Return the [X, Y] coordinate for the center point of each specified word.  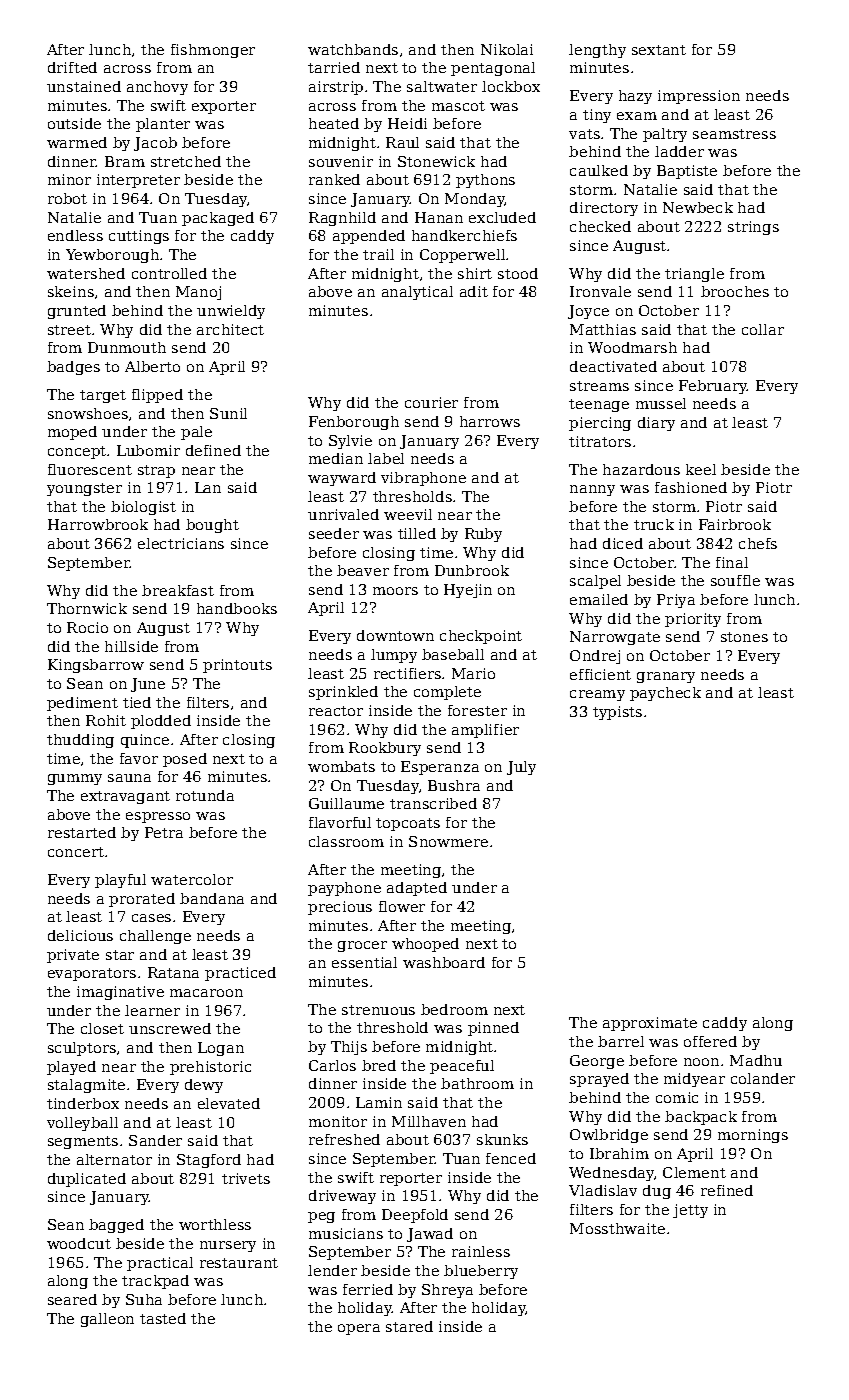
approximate [650, 1024]
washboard [444, 962]
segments [83, 1142]
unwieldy [231, 312]
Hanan [439, 217]
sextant [659, 50]
